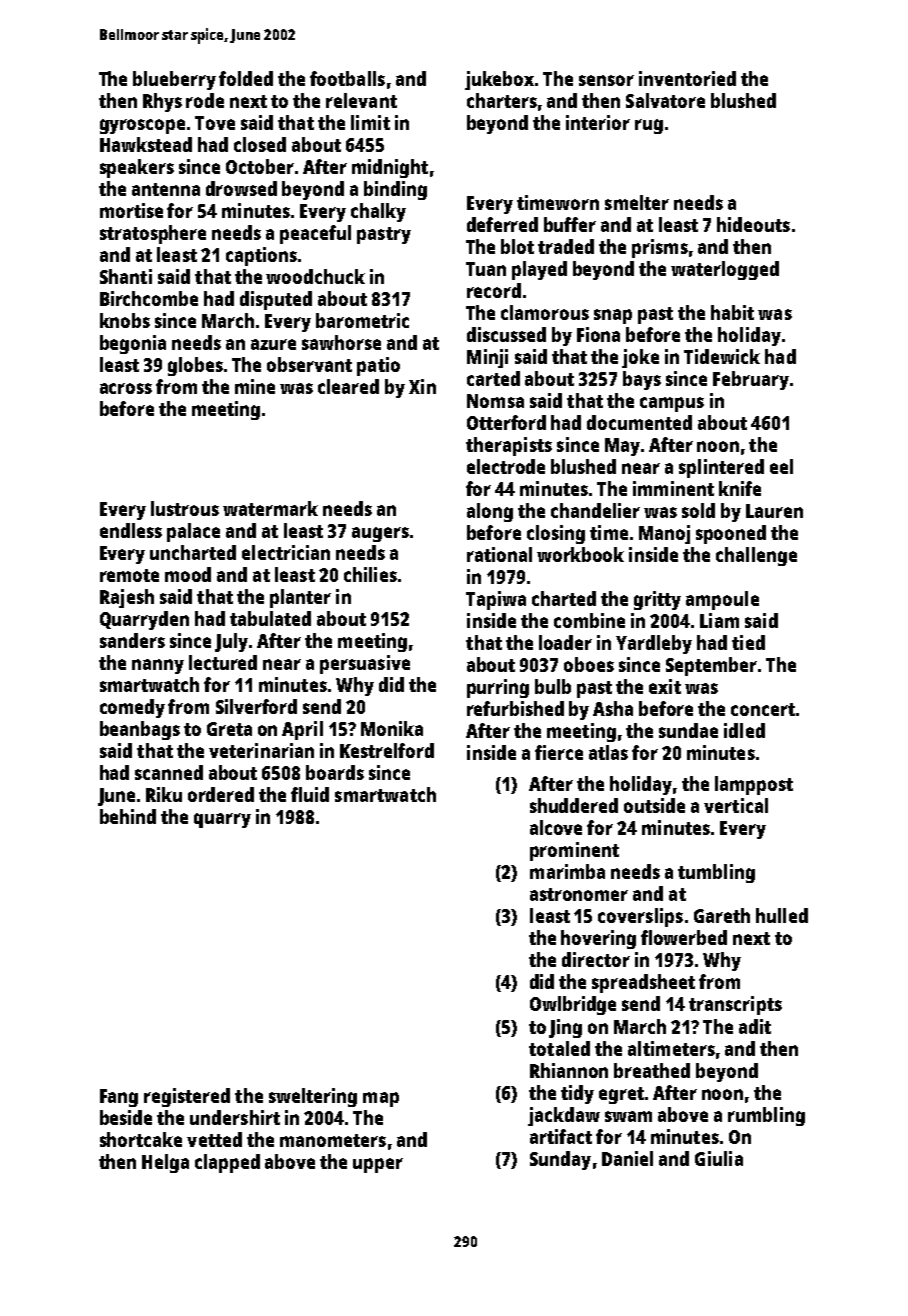 This screenshot has width=908, height=1316. Describe the element at coordinates (640, 917) in the screenshot. I see `coverslips` at that location.
